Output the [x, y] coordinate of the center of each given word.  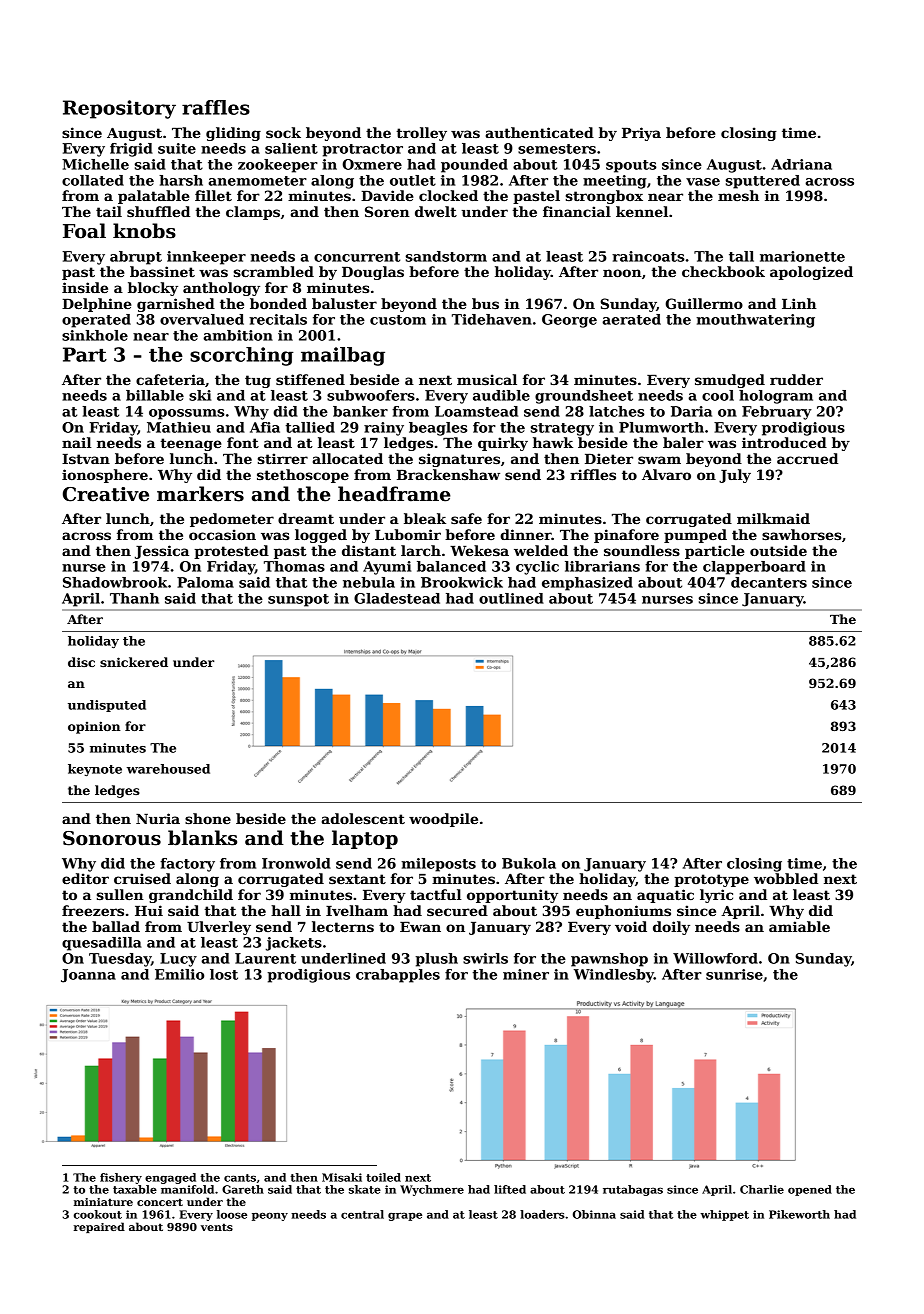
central [362, 1214]
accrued [807, 458]
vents [217, 1227]
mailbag [343, 356]
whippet [724, 1215]
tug [258, 381]
